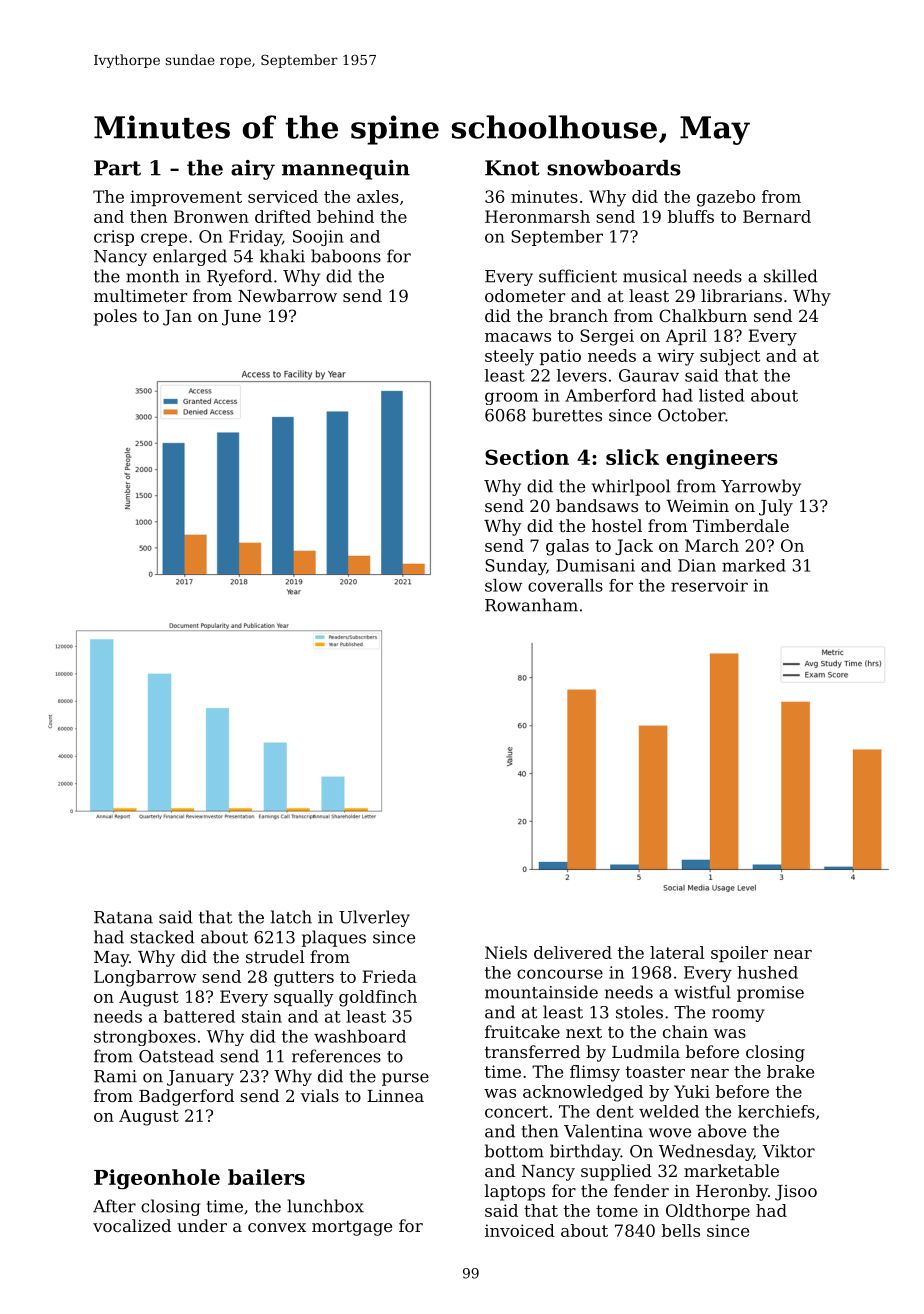  I want to click on laptops, so click(515, 1192).
